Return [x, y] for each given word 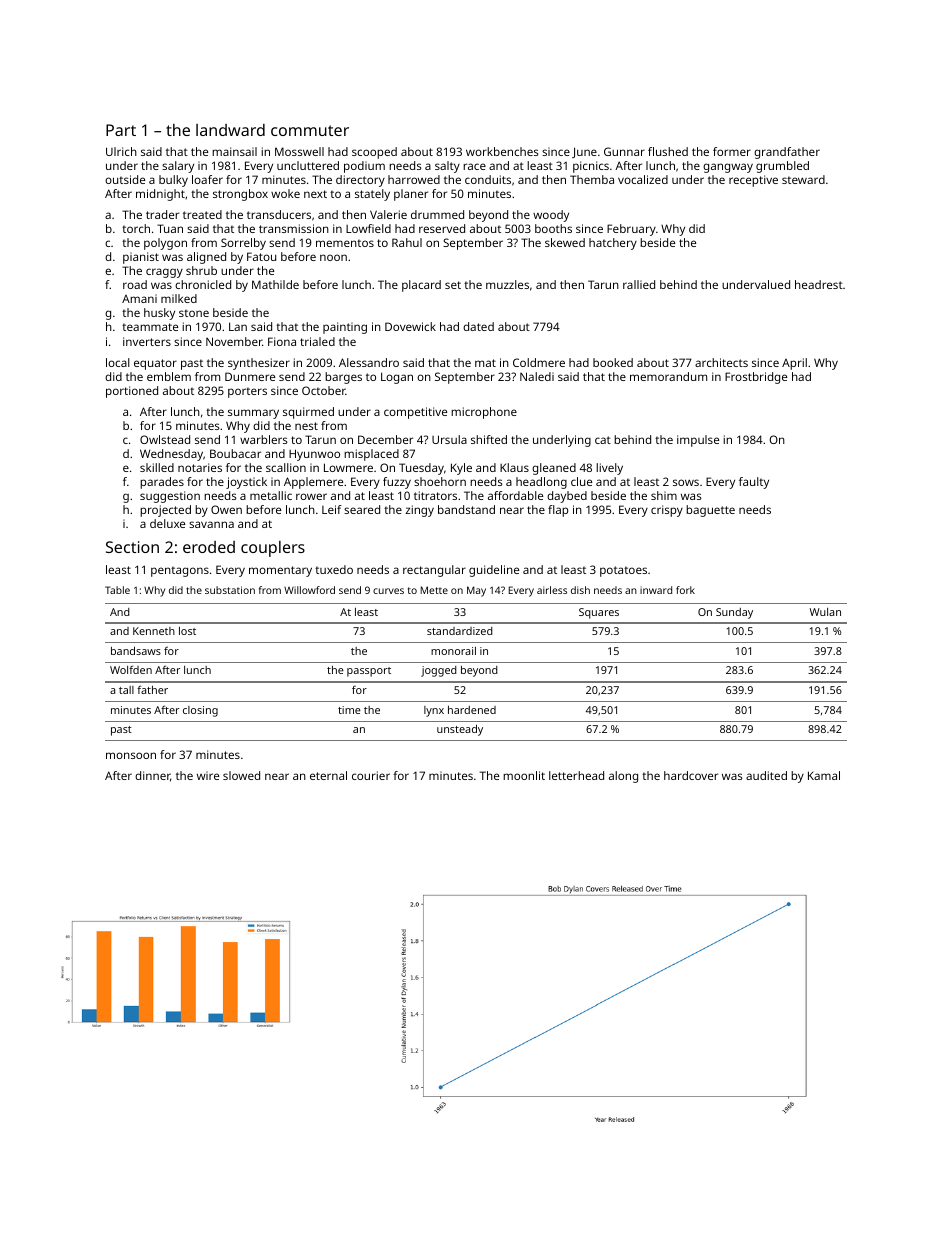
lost [187, 631]
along [623, 777]
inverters [147, 341]
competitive [415, 413]
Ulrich [121, 151]
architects [721, 362]
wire [208, 775]
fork [685, 590]
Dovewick [410, 326]
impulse [698, 441]
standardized [460, 631]
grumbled [782, 167]
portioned [132, 392]
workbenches [502, 151]
